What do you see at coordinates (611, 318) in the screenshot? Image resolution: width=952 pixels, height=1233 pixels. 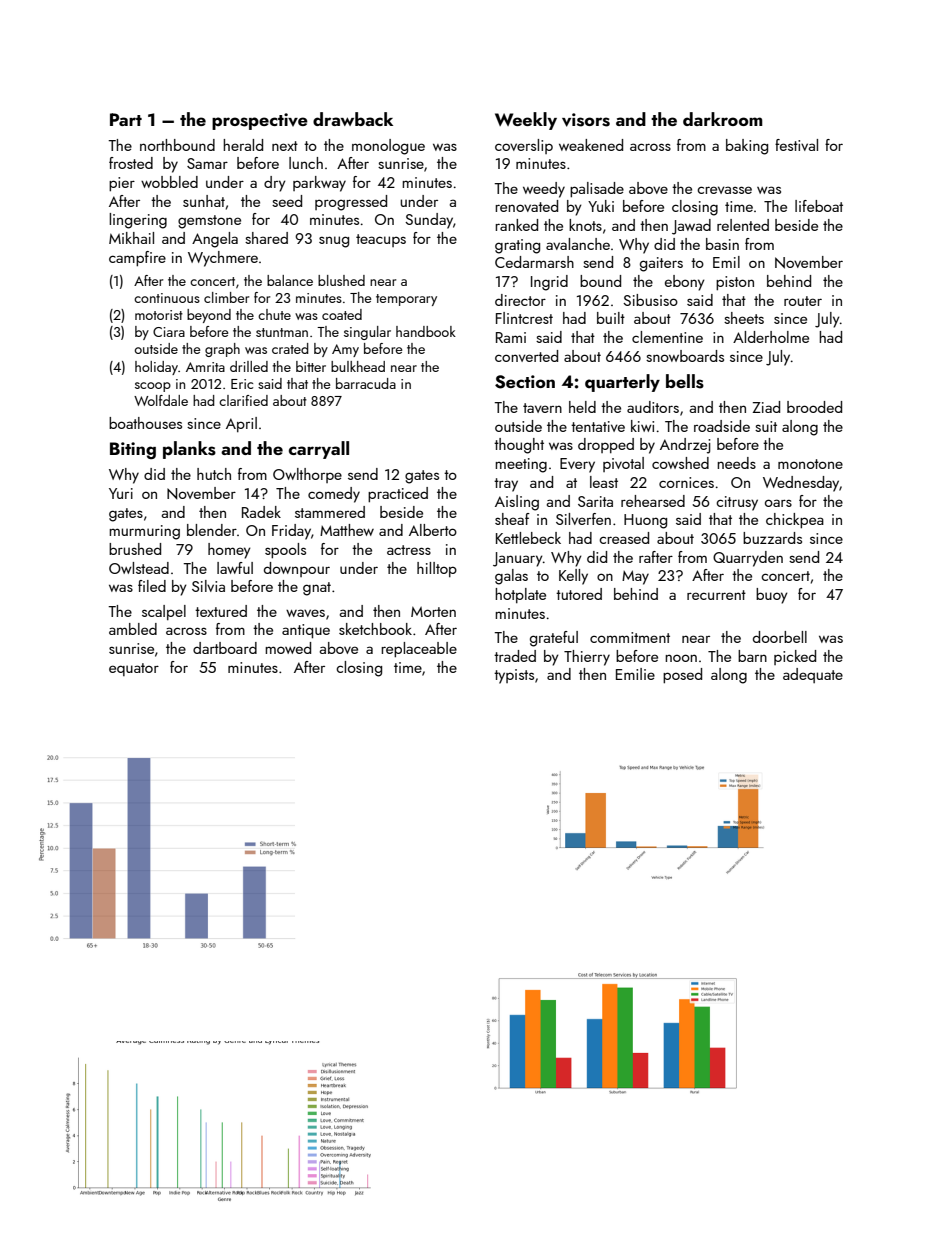 I see `built` at bounding box center [611, 318].
